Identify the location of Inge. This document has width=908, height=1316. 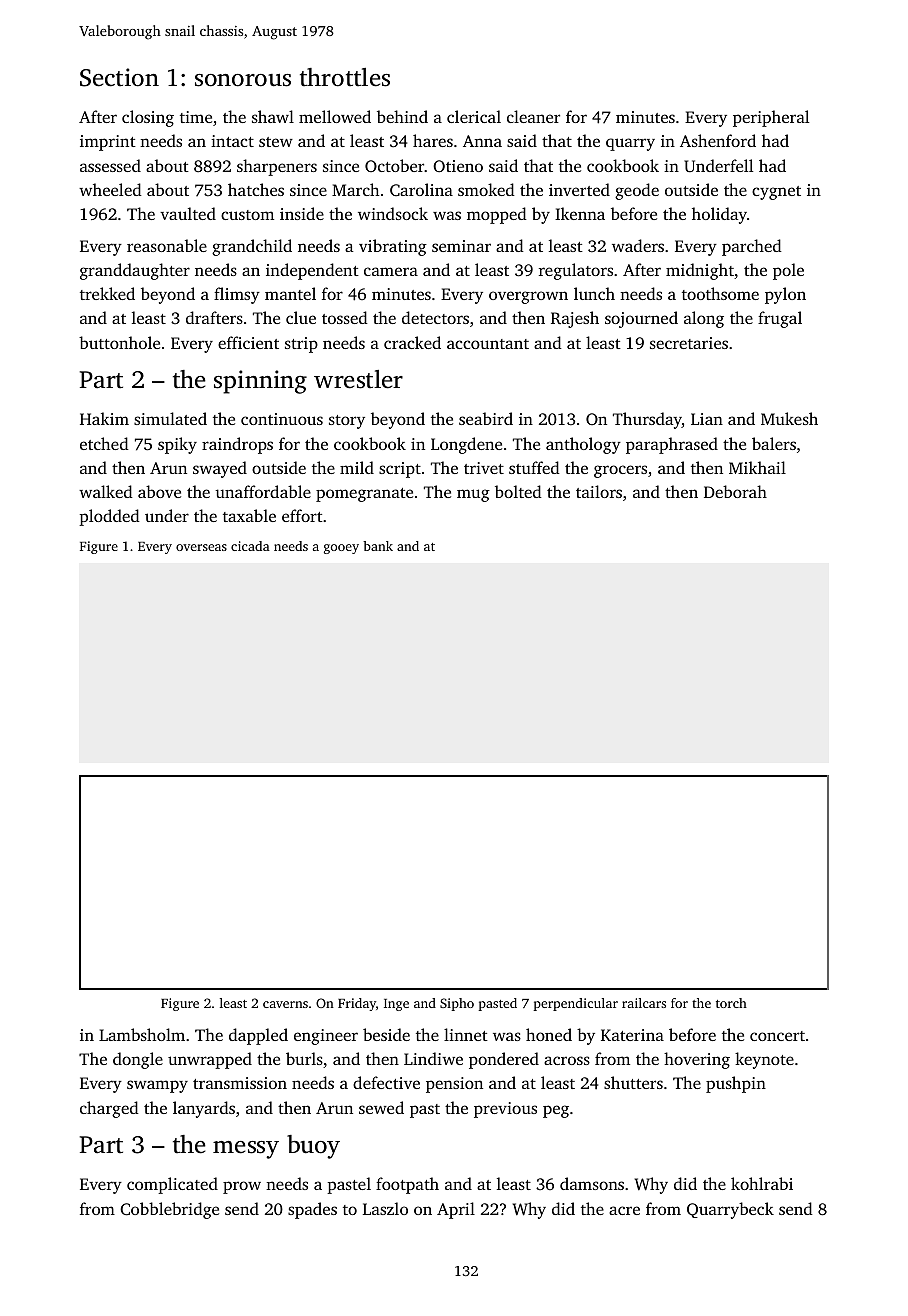
(396, 1005).
